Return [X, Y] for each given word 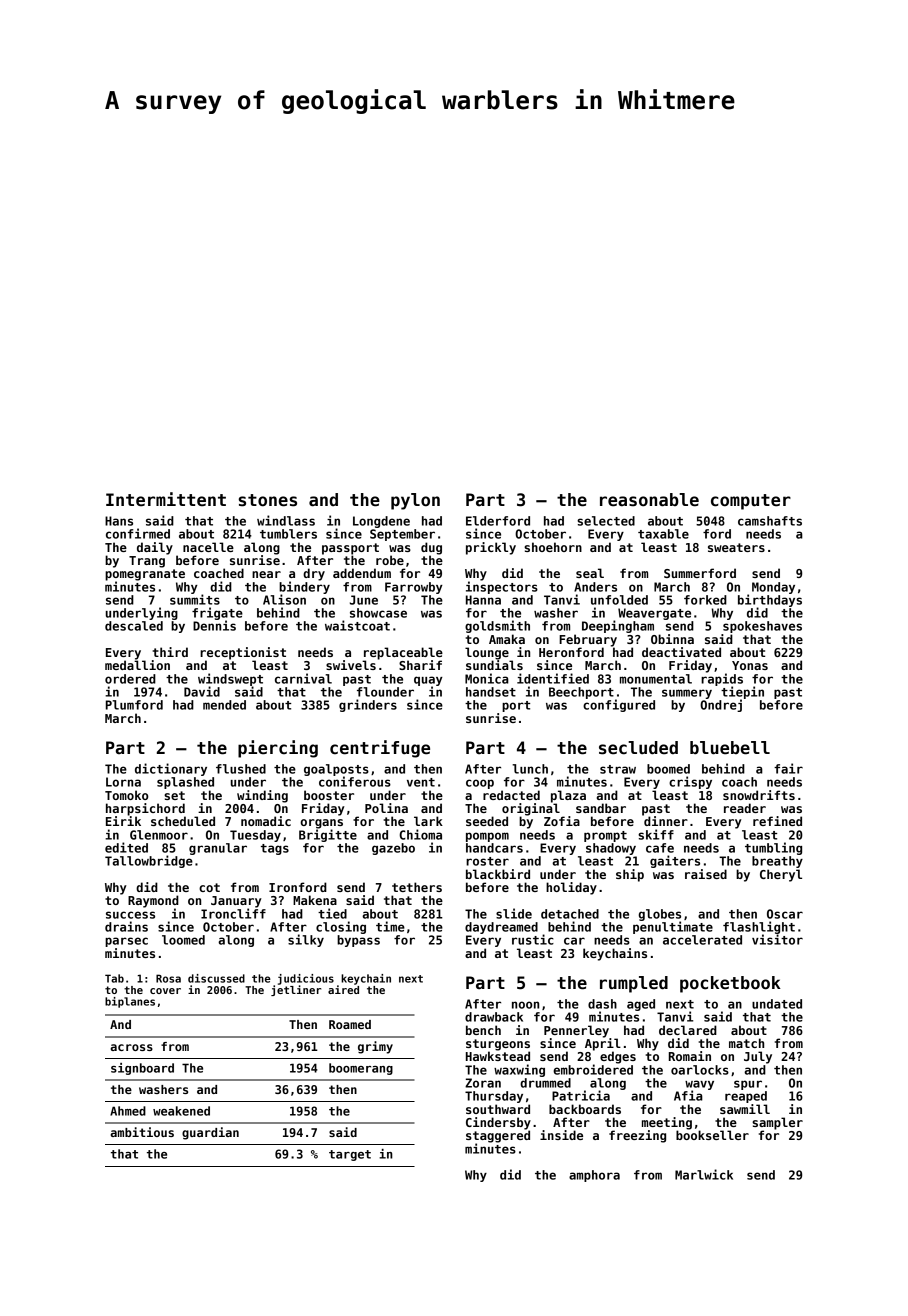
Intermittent [166, 499]
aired [343, 989]
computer [751, 502]
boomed [668, 769]
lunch [530, 769]
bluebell [730, 748]
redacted [511, 795]
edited [126, 847]
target [350, 1155]
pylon [415, 501]
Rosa [168, 978]
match [746, 1043]
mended [224, 705]
